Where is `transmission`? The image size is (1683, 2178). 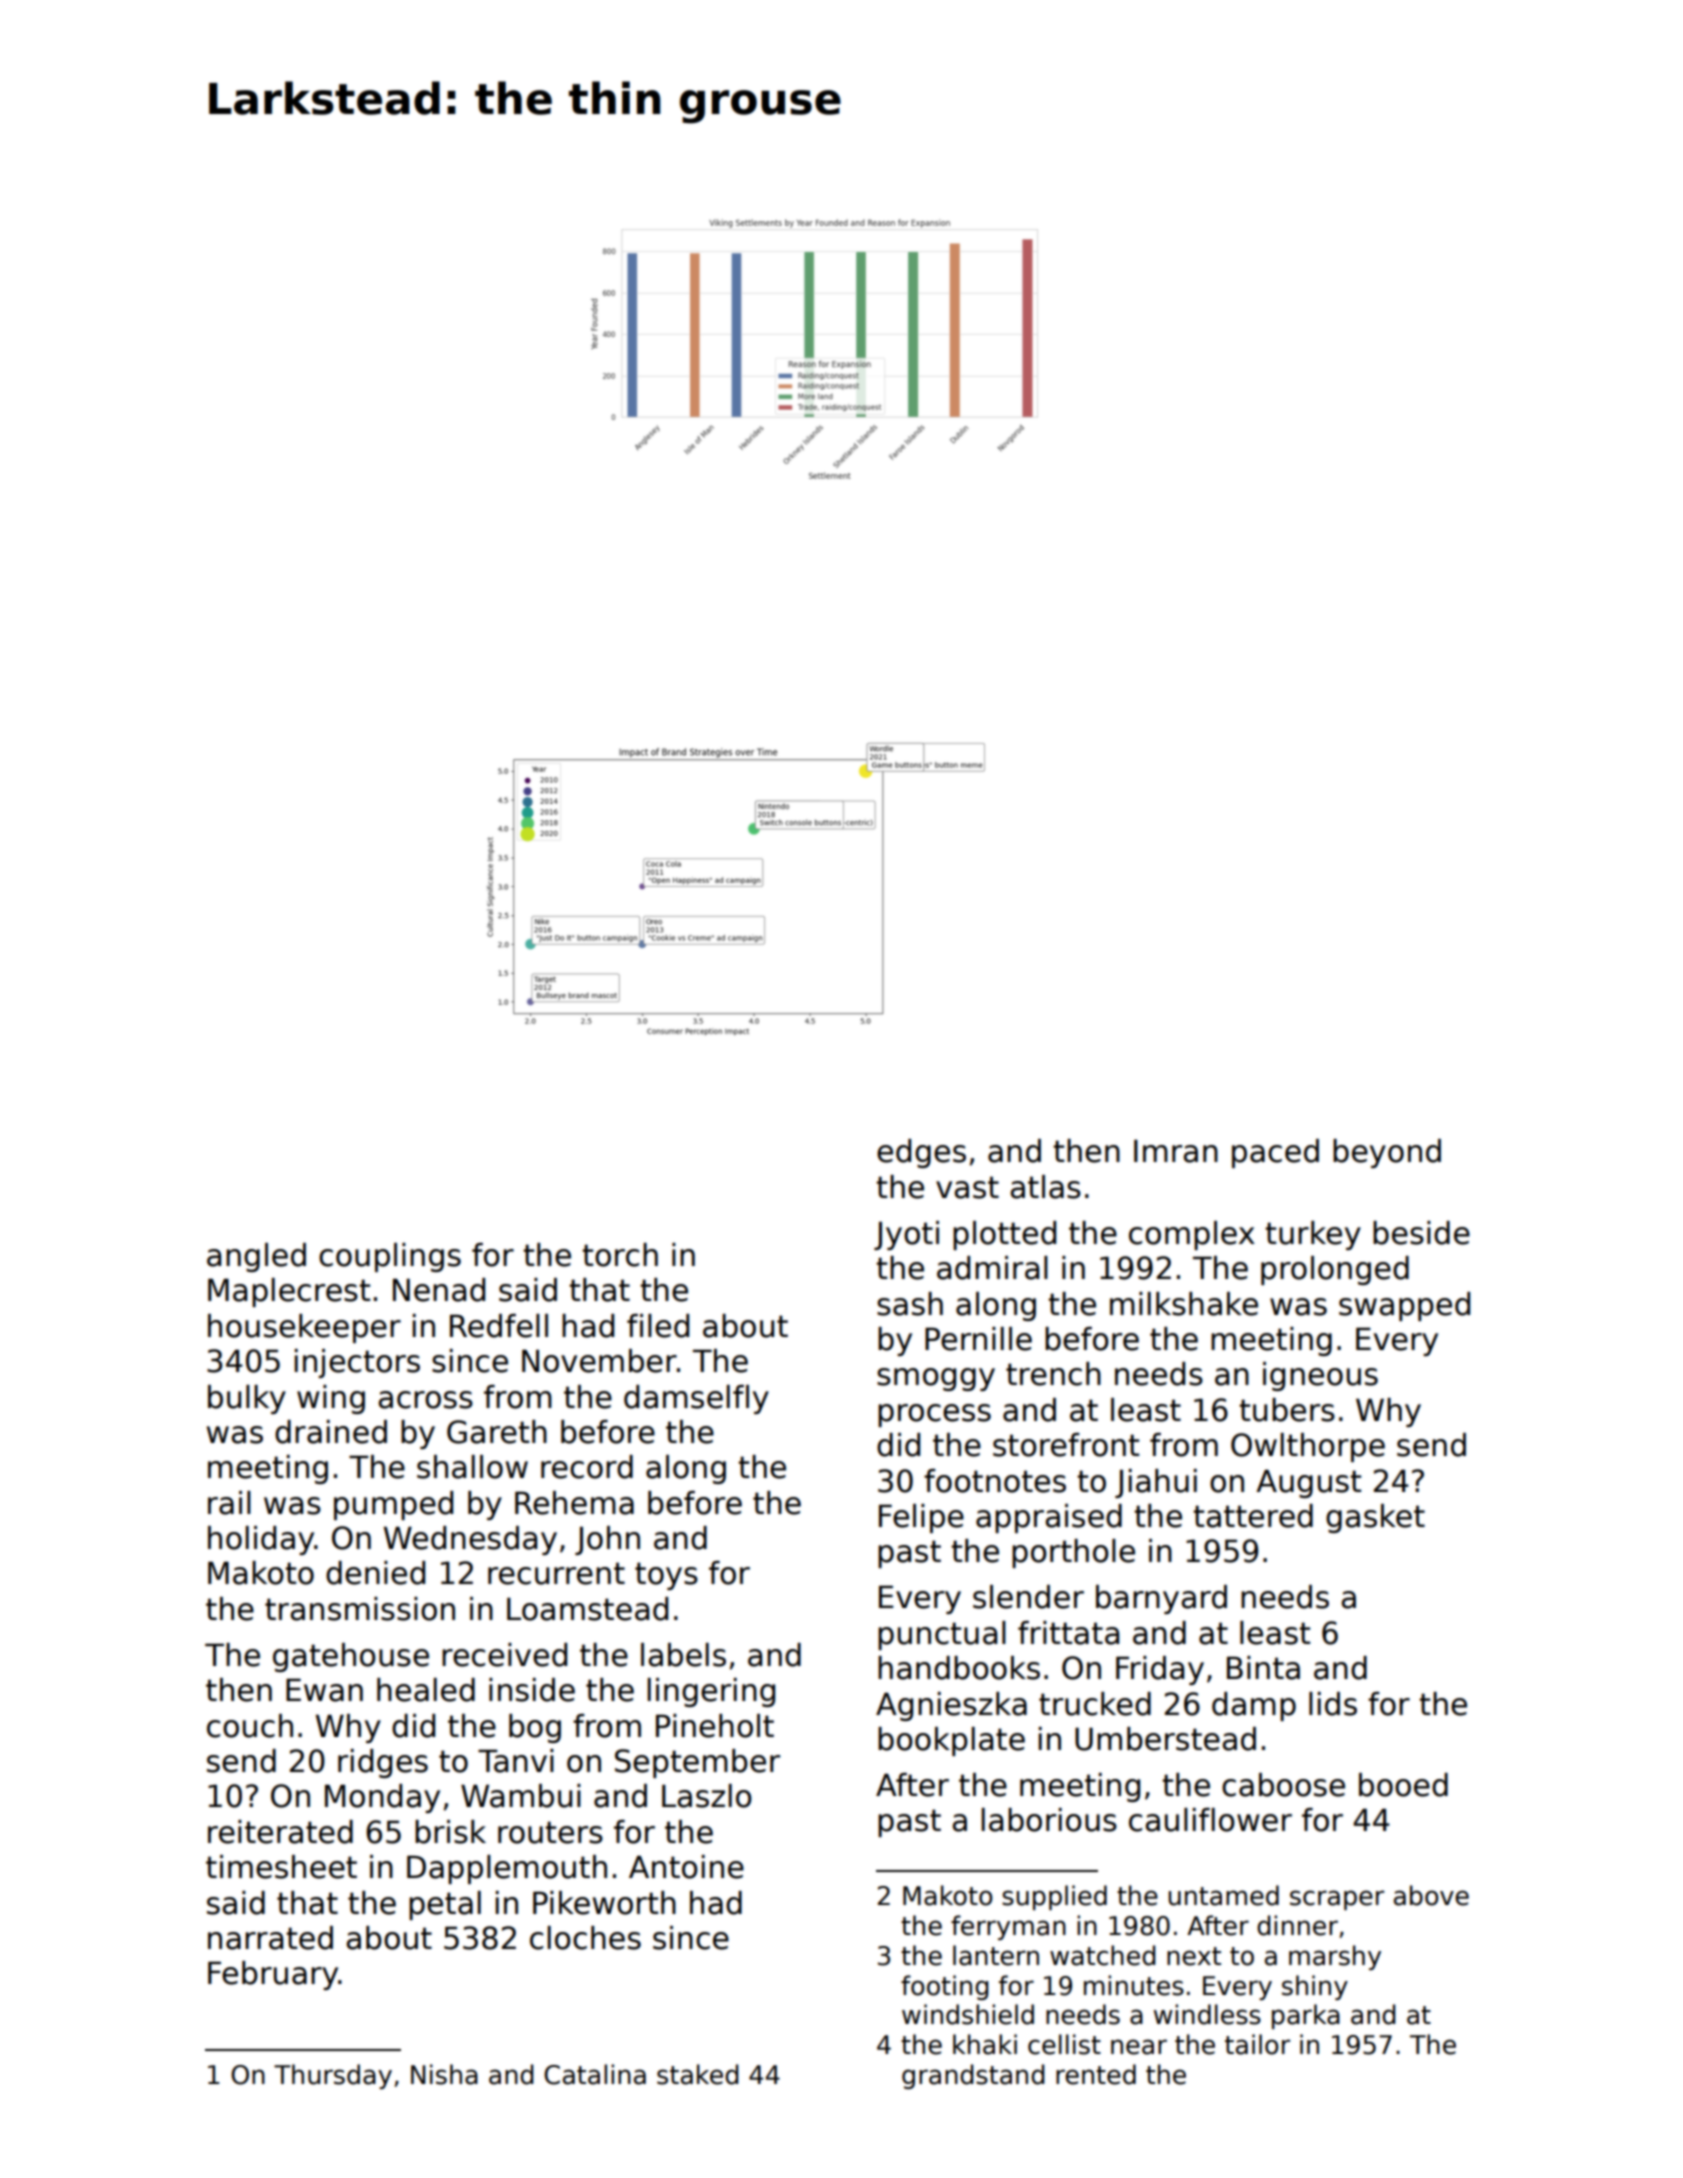 transmission is located at coordinates (360, 1609).
